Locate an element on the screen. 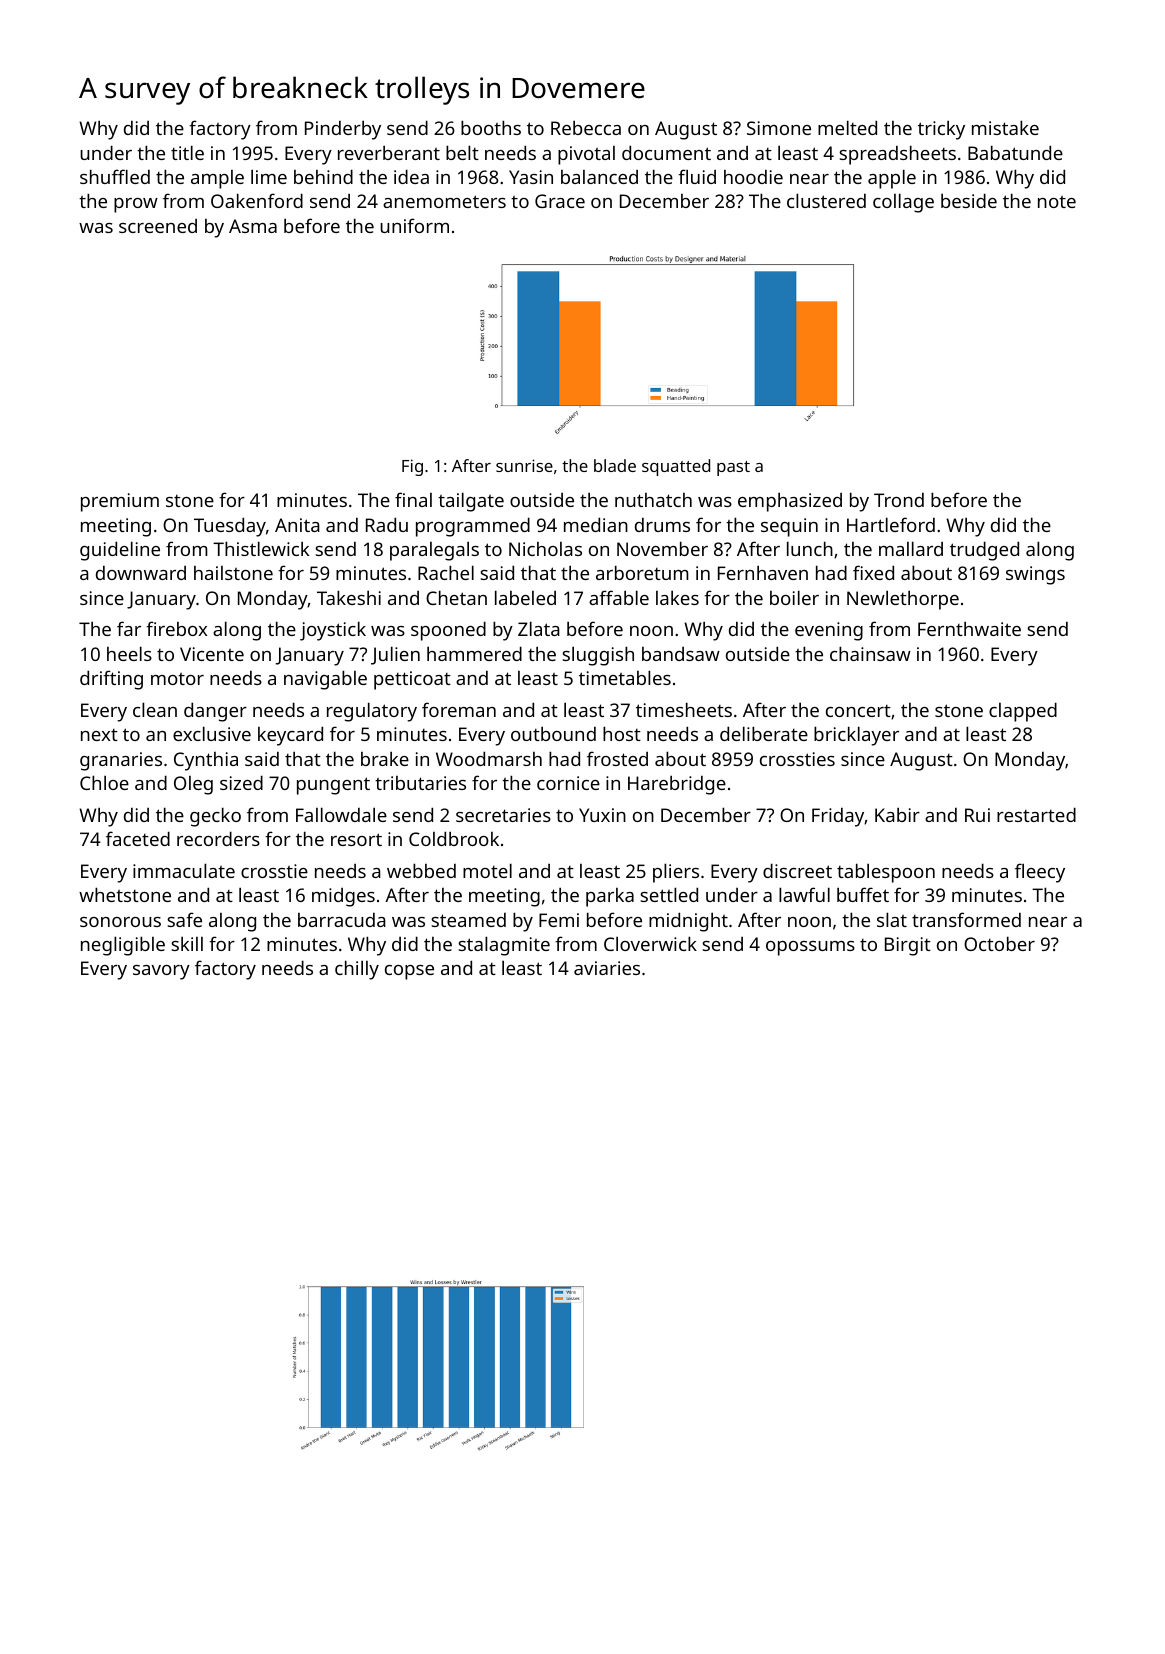 The width and height of the screenshot is (1165, 1654). premium is located at coordinates (120, 502).
